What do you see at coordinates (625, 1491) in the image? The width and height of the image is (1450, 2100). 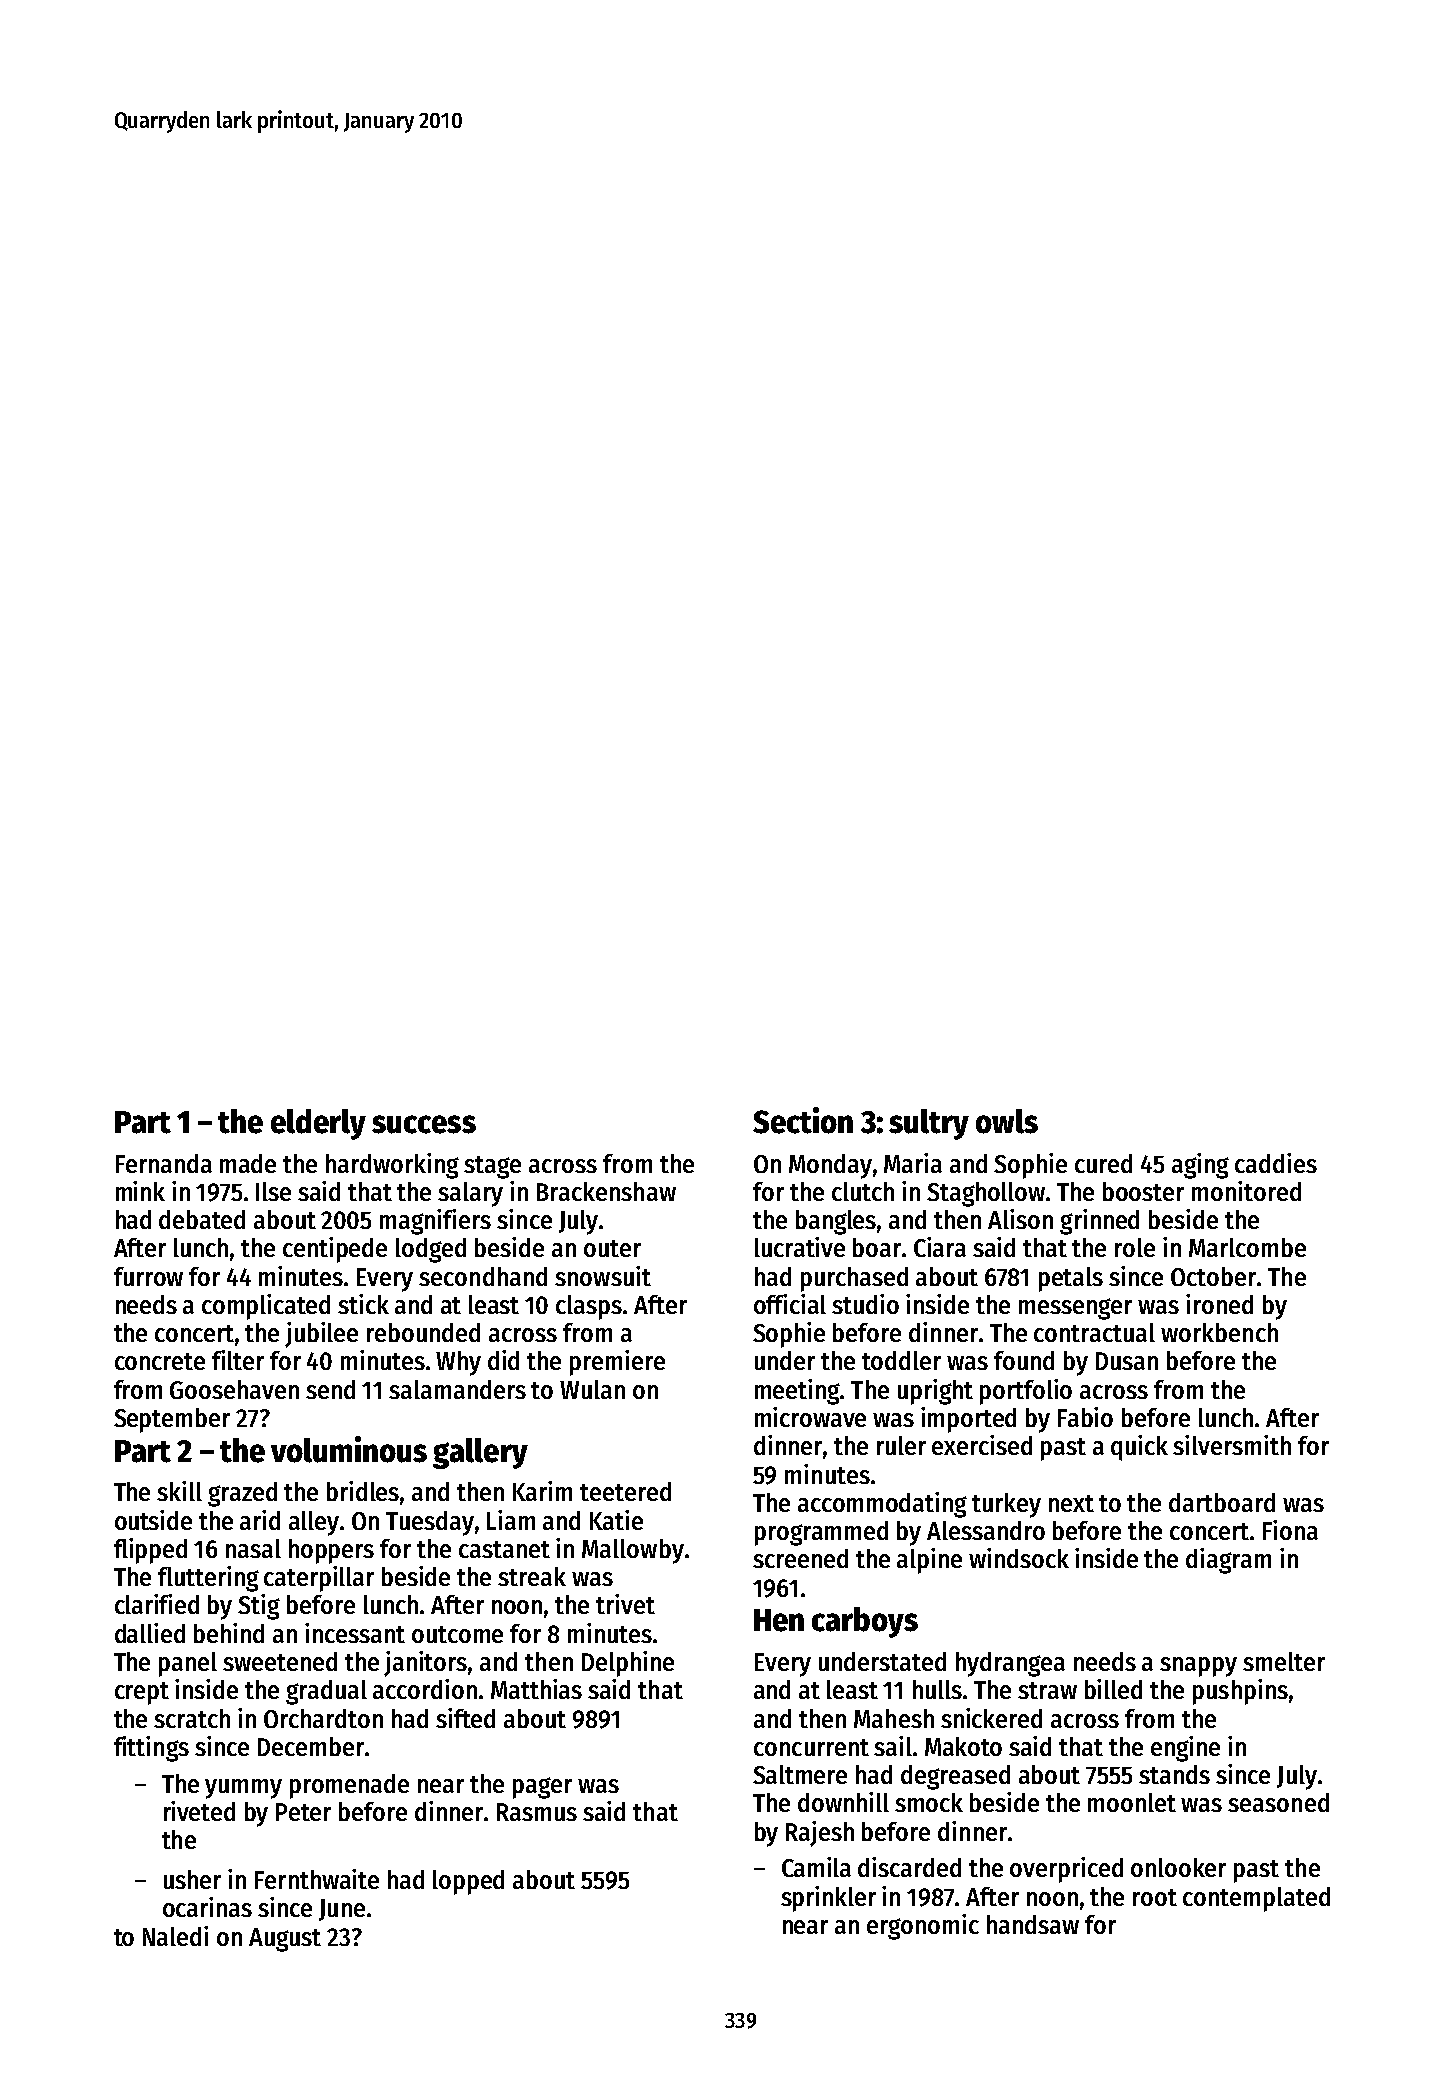 I see `teetered` at bounding box center [625, 1491].
